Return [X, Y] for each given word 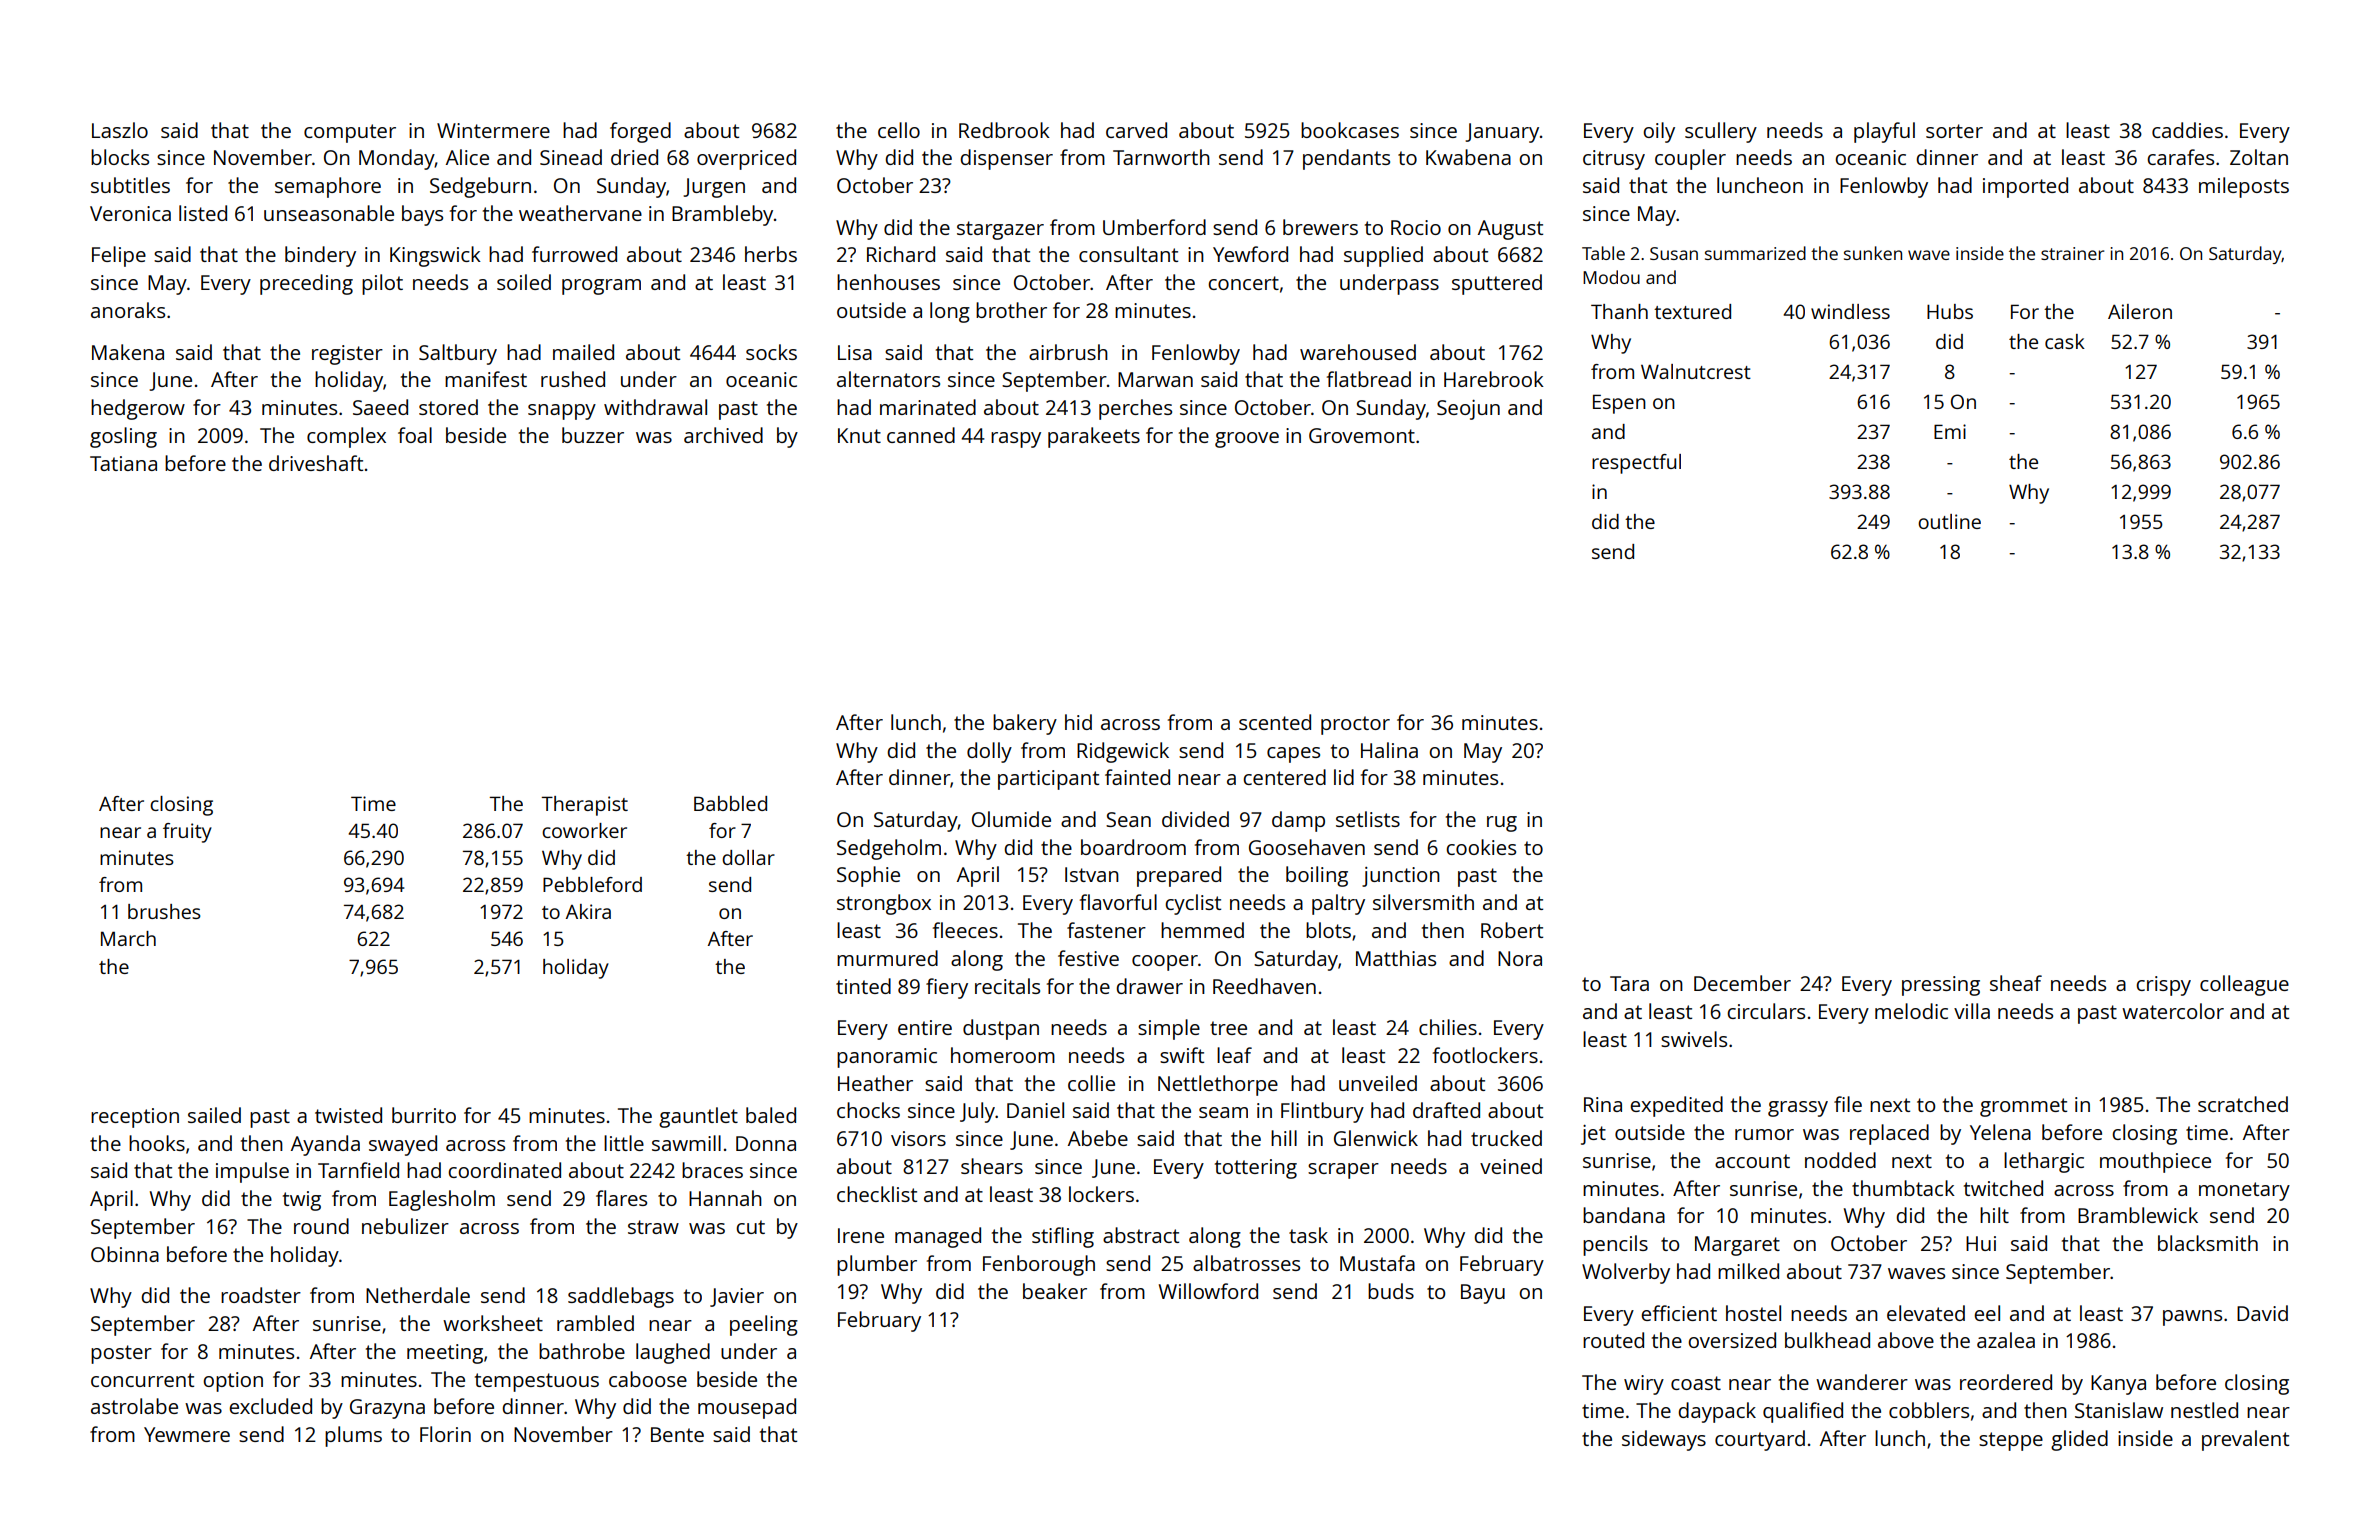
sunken [1873, 253]
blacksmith [2208, 1243]
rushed [573, 379]
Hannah [725, 1198]
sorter [1954, 131]
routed [1613, 1340]
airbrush [1068, 352]
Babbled [730, 803]
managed [938, 1237]
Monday [397, 159]
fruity [187, 833]
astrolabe [134, 1406]
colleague [2244, 985]
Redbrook [1004, 130]
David [2262, 1313]
